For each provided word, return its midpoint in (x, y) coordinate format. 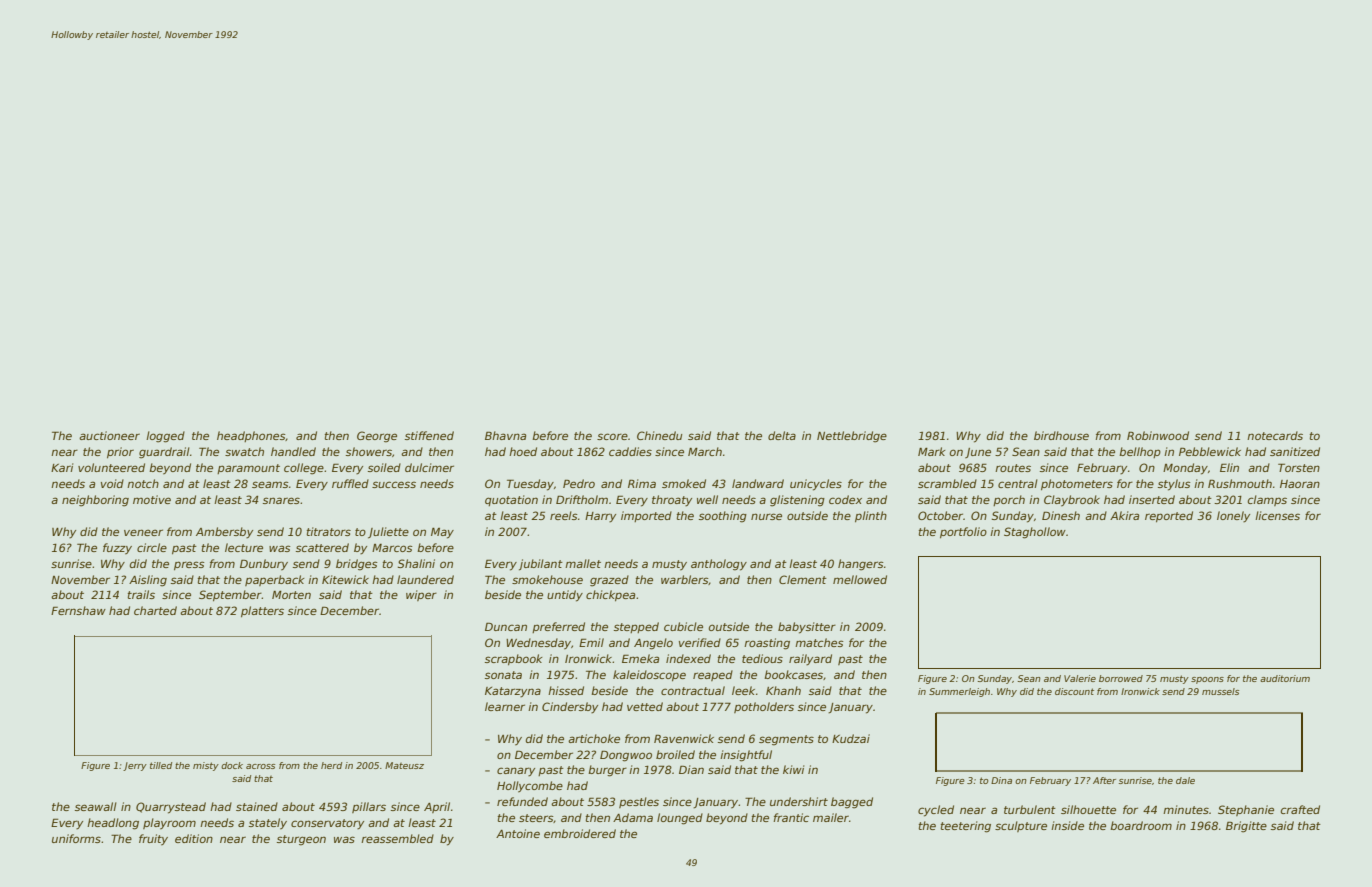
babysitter (807, 628)
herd (331, 765)
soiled (384, 467)
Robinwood (1158, 435)
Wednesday (538, 644)
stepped (636, 627)
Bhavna (505, 435)
